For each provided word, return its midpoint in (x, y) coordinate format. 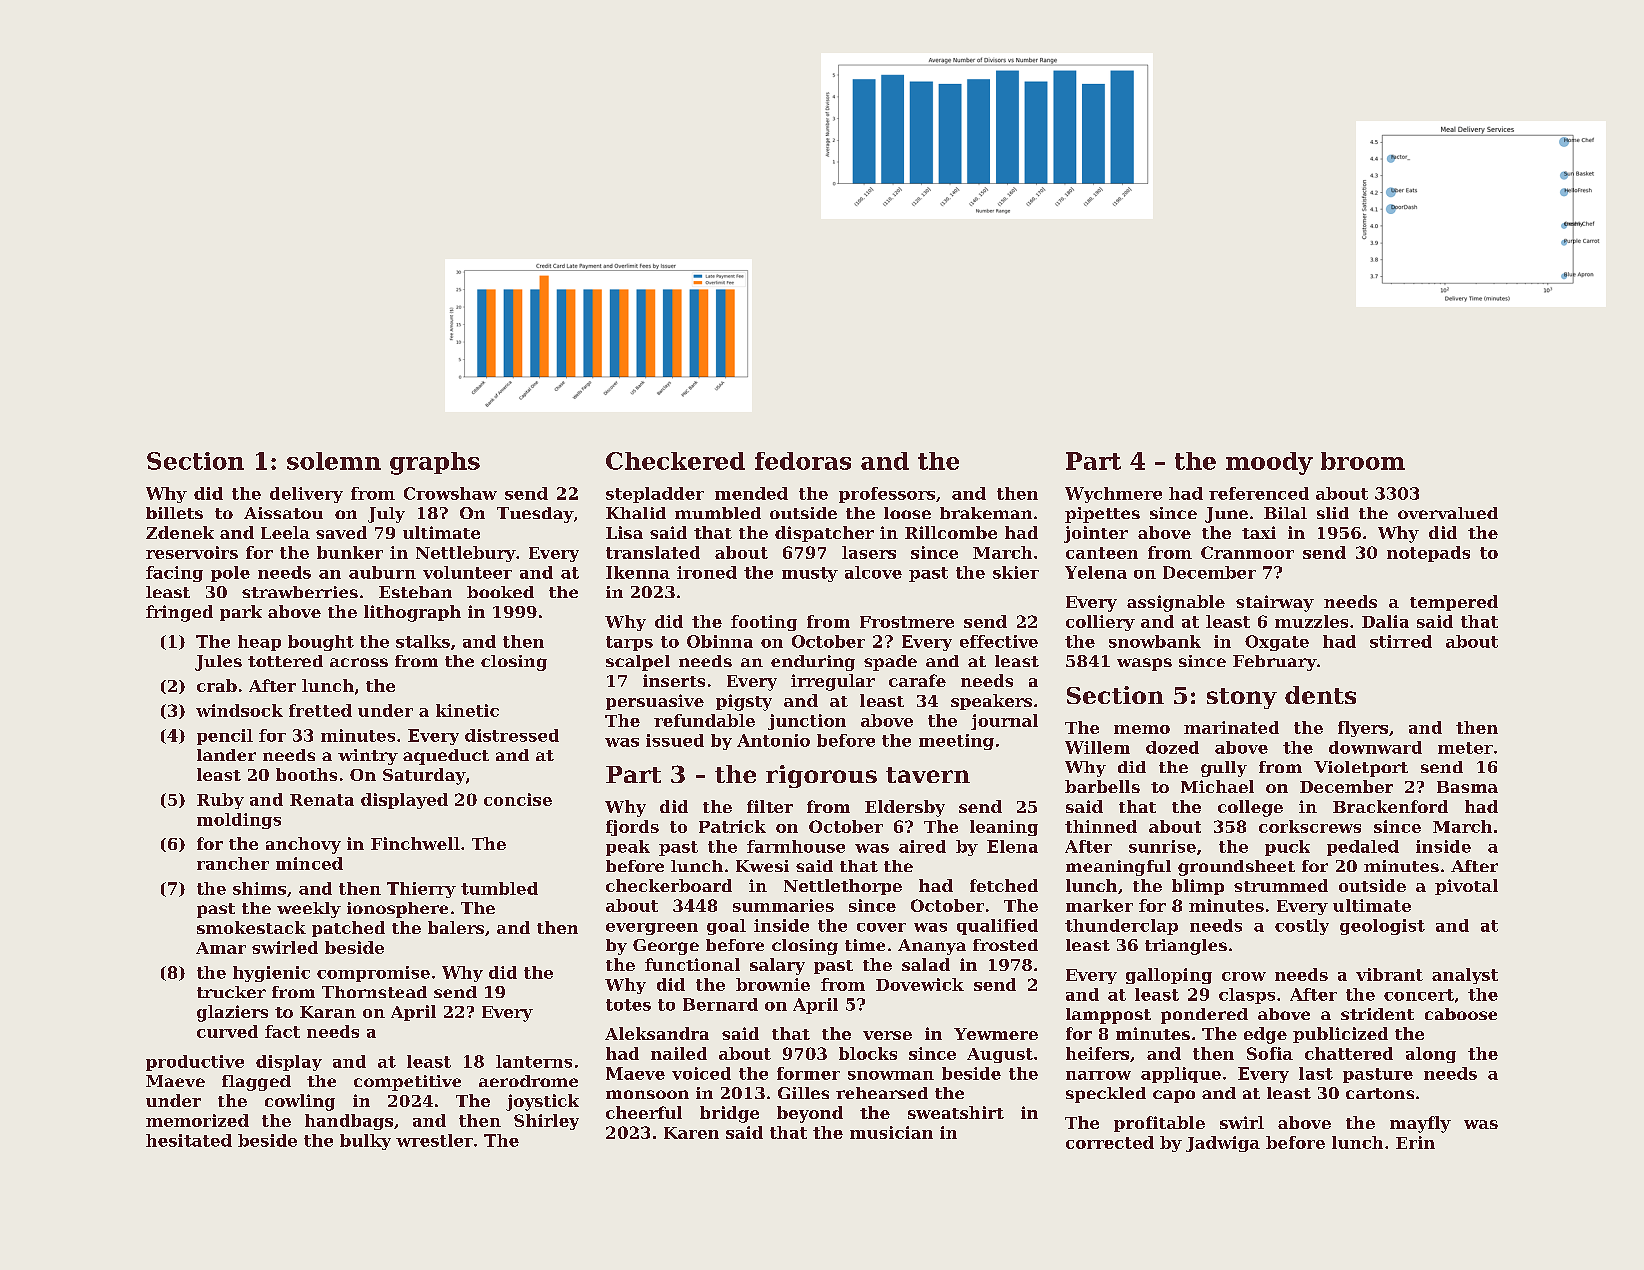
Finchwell (415, 843)
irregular (833, 682)
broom (1363, 461)
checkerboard (669, 885)
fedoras (803, 461)
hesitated (189, 1140)
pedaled (1363, 848)
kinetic (467, 710)
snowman (891, 1075)
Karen (691, 1133)
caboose (1461, 1014)
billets (174, 513)
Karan (328, 1012)
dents (1320, 695)
